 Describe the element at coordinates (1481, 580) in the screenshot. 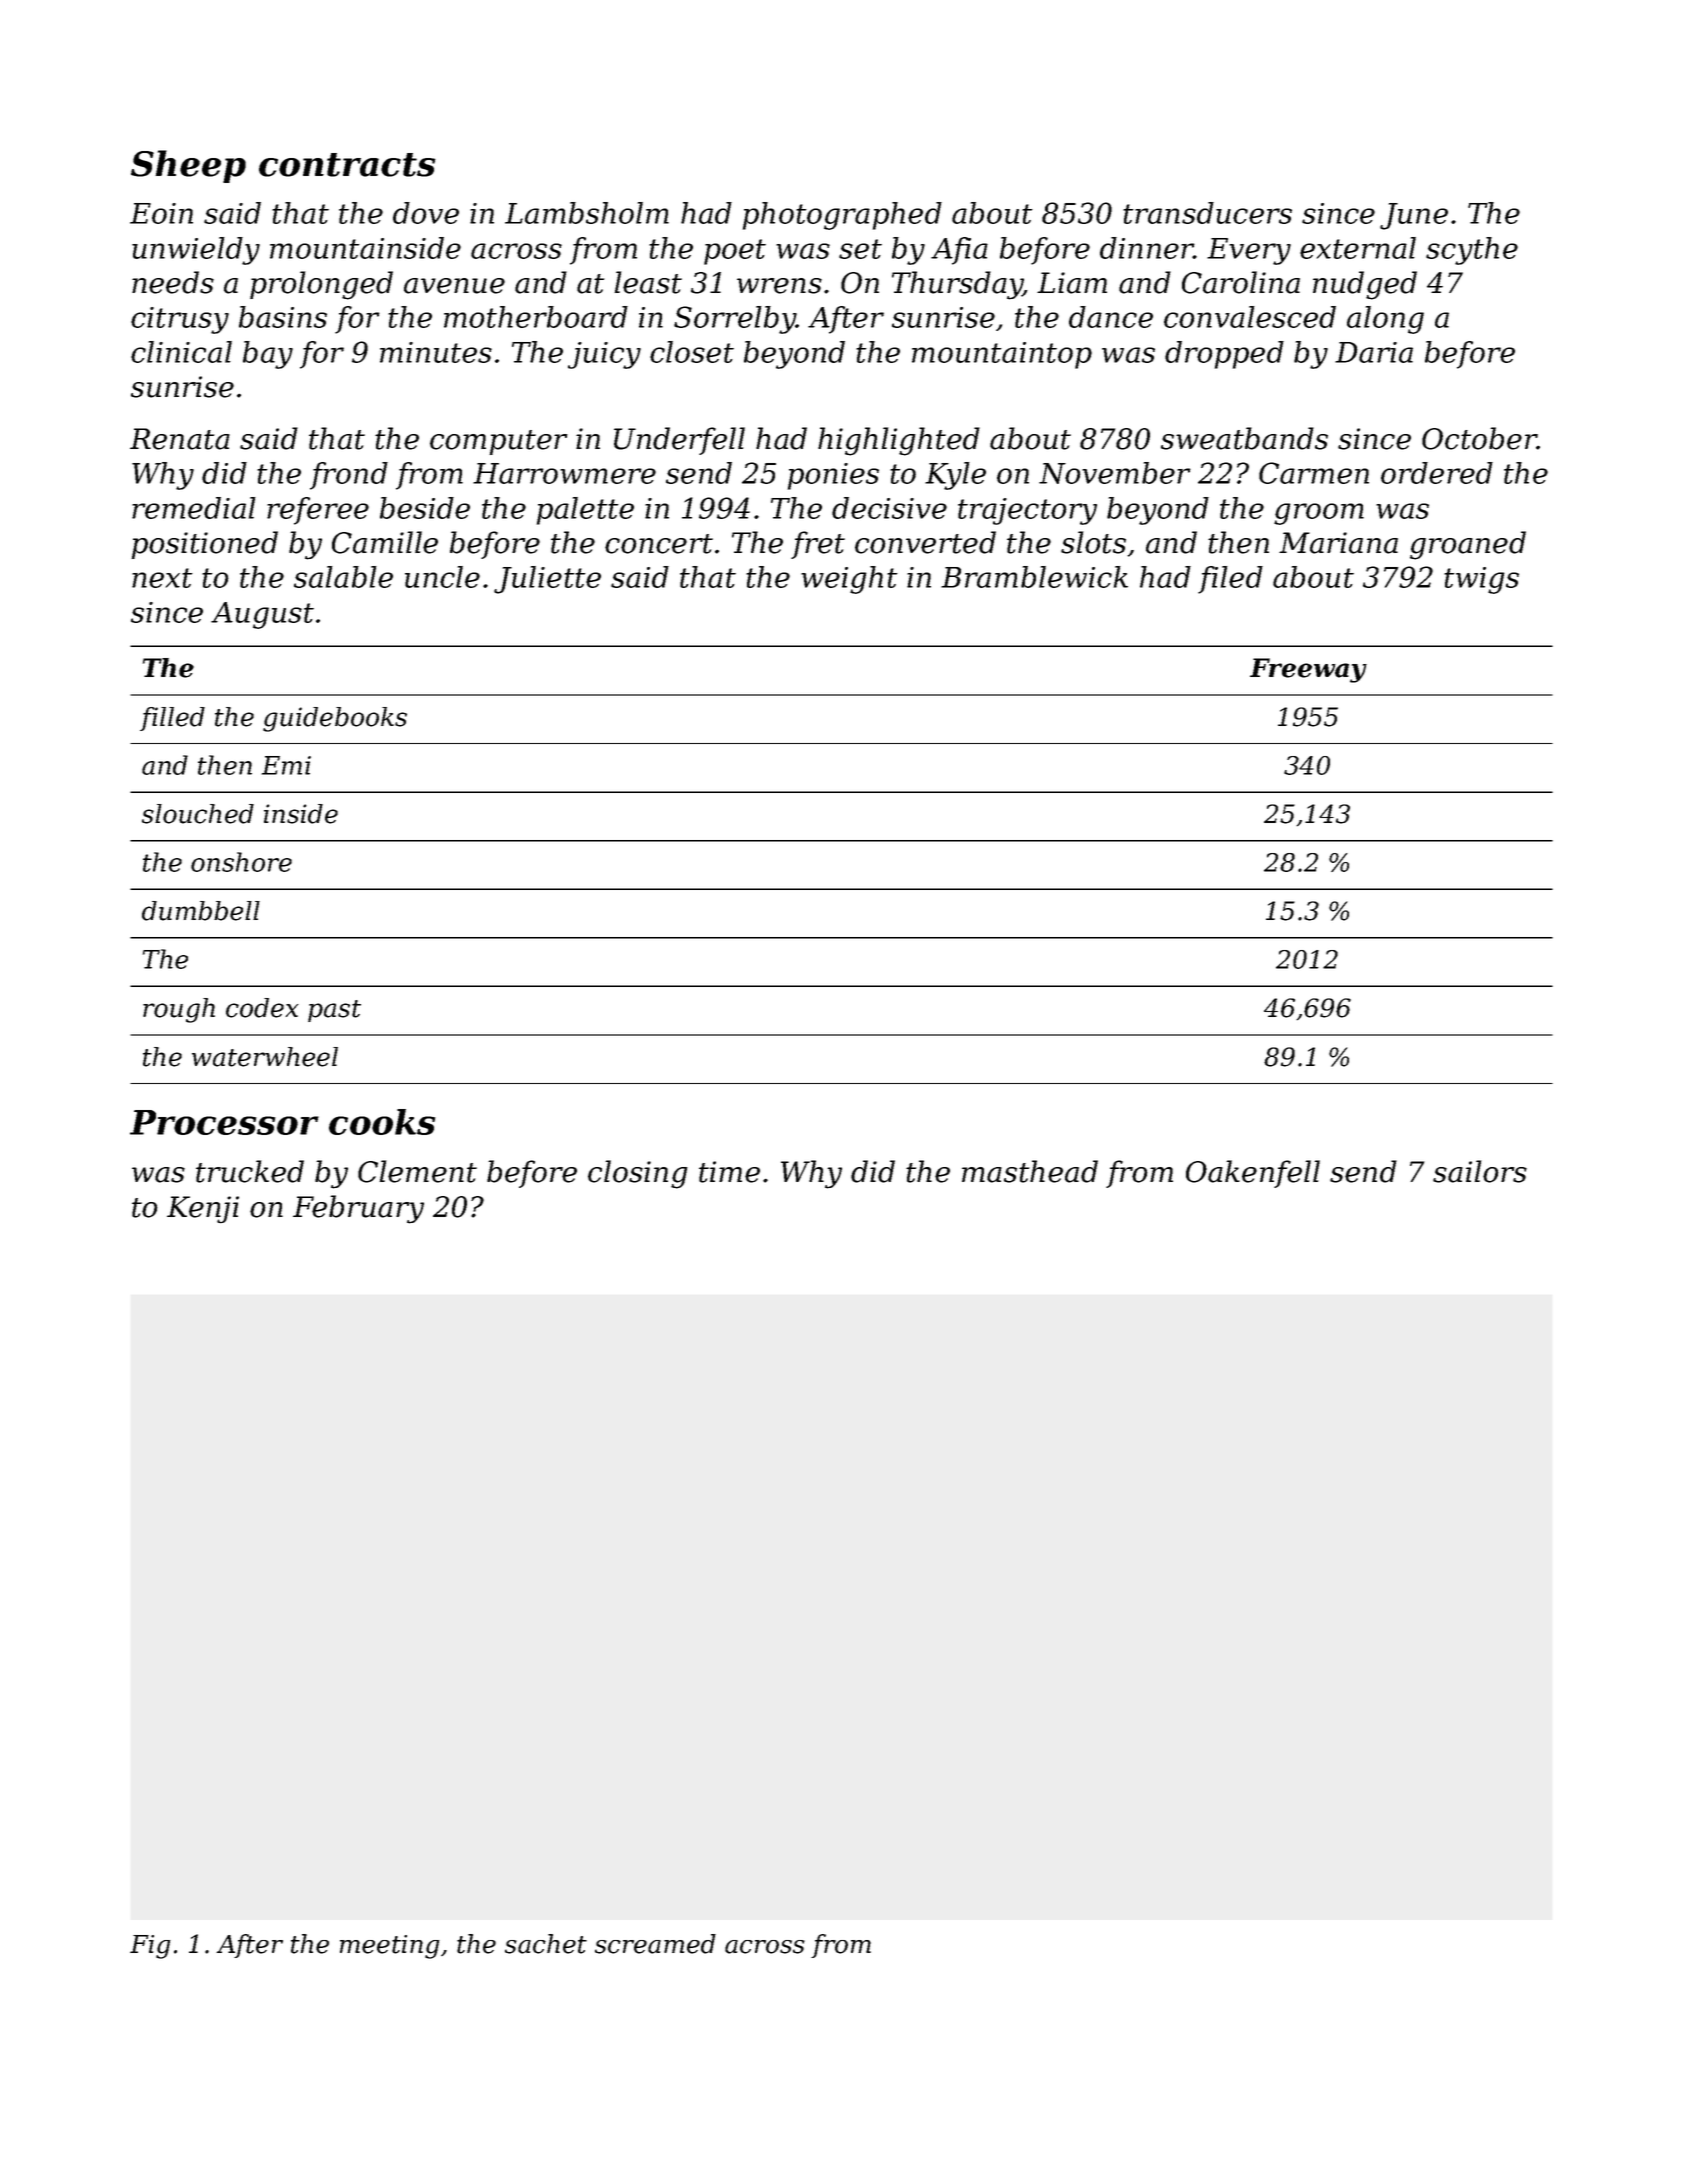

I see `twigs` at that location.
